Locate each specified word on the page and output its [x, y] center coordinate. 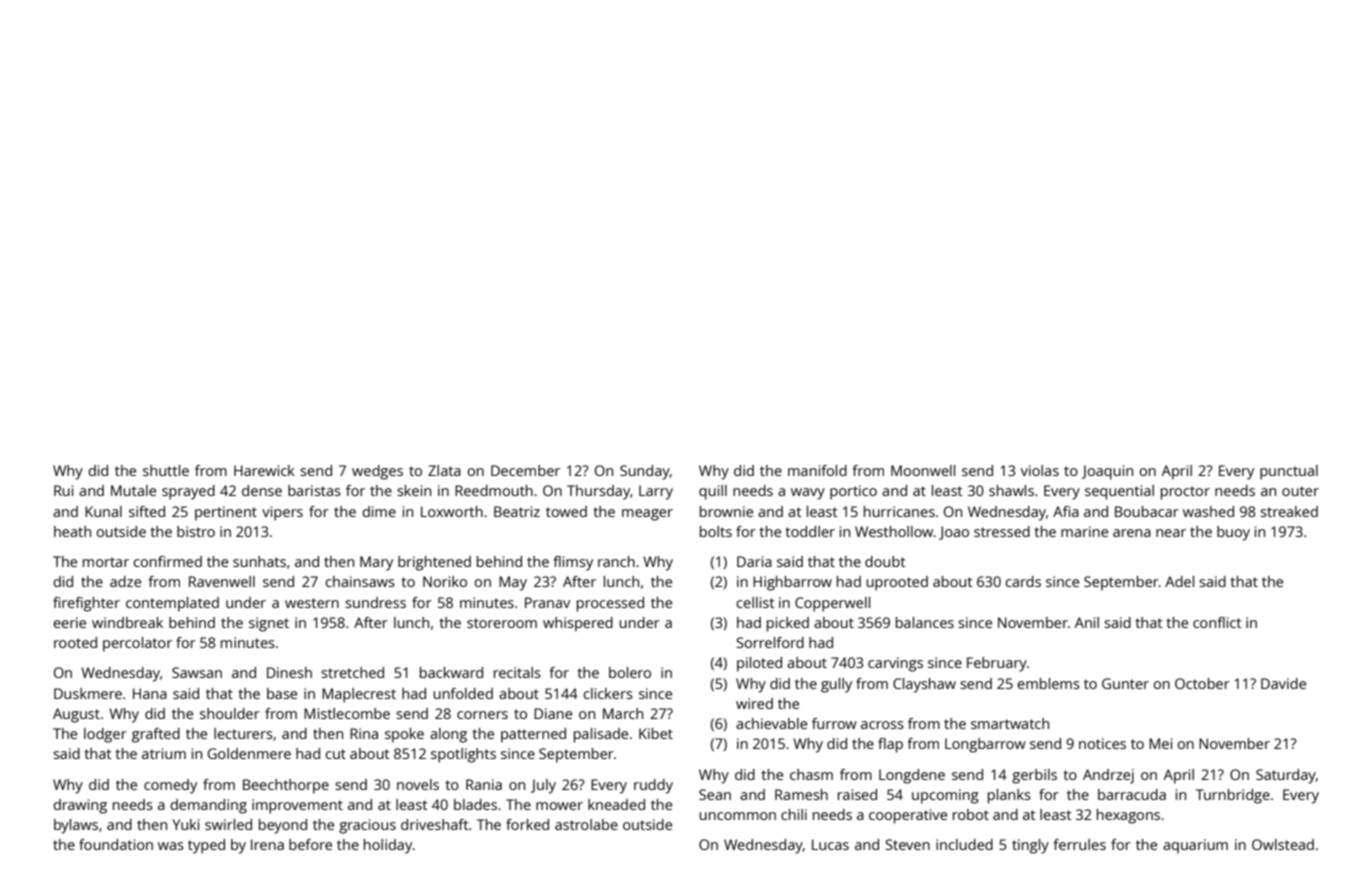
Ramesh [801, 794]
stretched [352, 672]
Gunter [1125, 683]
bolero [630, 672]
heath [72, 531]
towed [566, 511]
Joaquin [1107, 472]
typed [206, 846]
